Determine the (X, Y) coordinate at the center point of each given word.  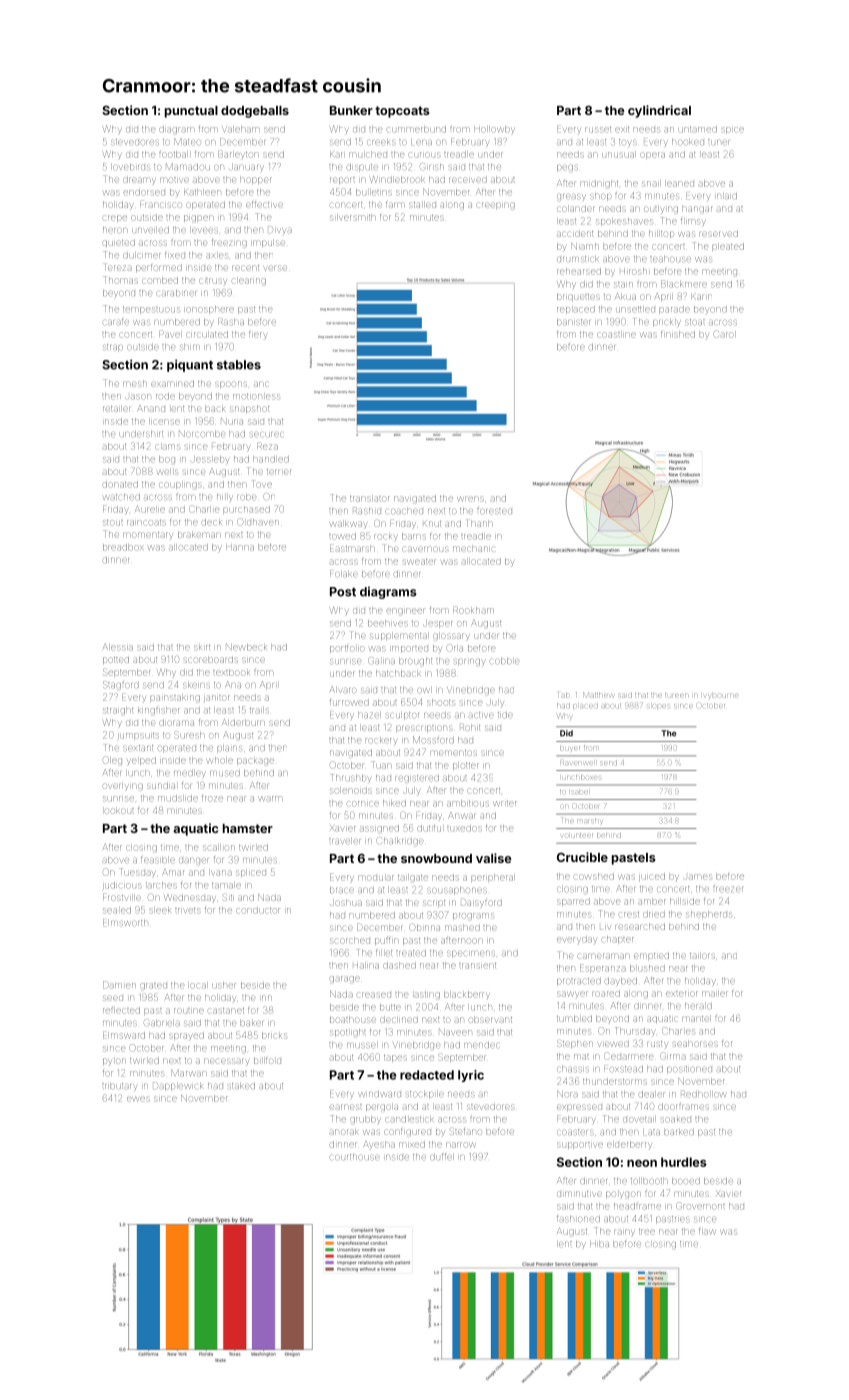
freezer (728, 889)
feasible (158, 860)
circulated (207, 335)
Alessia (118, 646)
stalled (422, 205)
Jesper (438, 624)
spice (733, 130)
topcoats (402, 112)
